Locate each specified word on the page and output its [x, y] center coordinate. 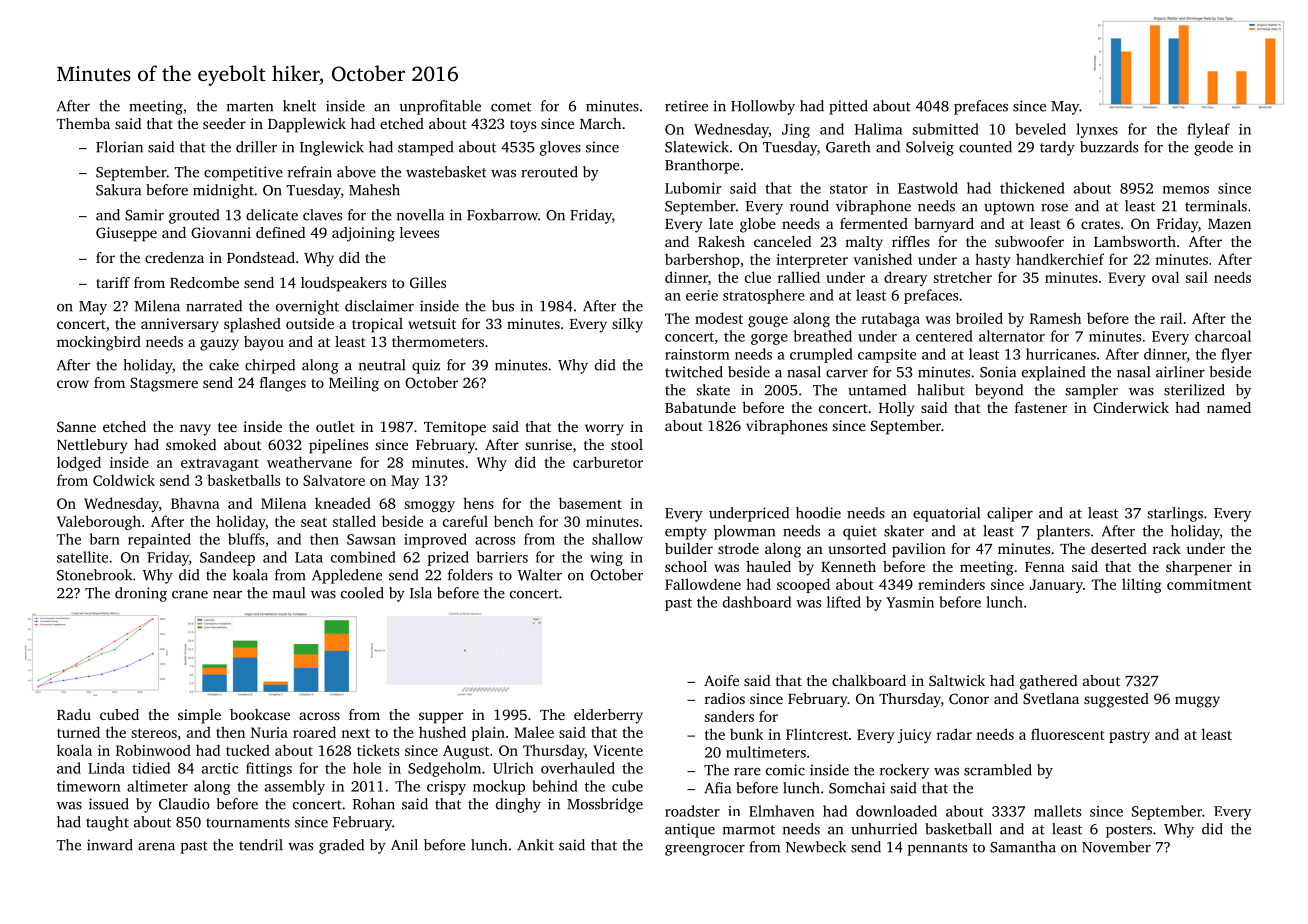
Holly [896, 409]
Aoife [721, 680]
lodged [79, 463]
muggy [1197, 702]
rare [747, 772]
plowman [744, 532]
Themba [83, 123]
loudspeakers [344, 284]
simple [199, 716]
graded [341, 846]
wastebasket [446, 172]
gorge [769, 339]
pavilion [919, 550]
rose [1054, 208]
